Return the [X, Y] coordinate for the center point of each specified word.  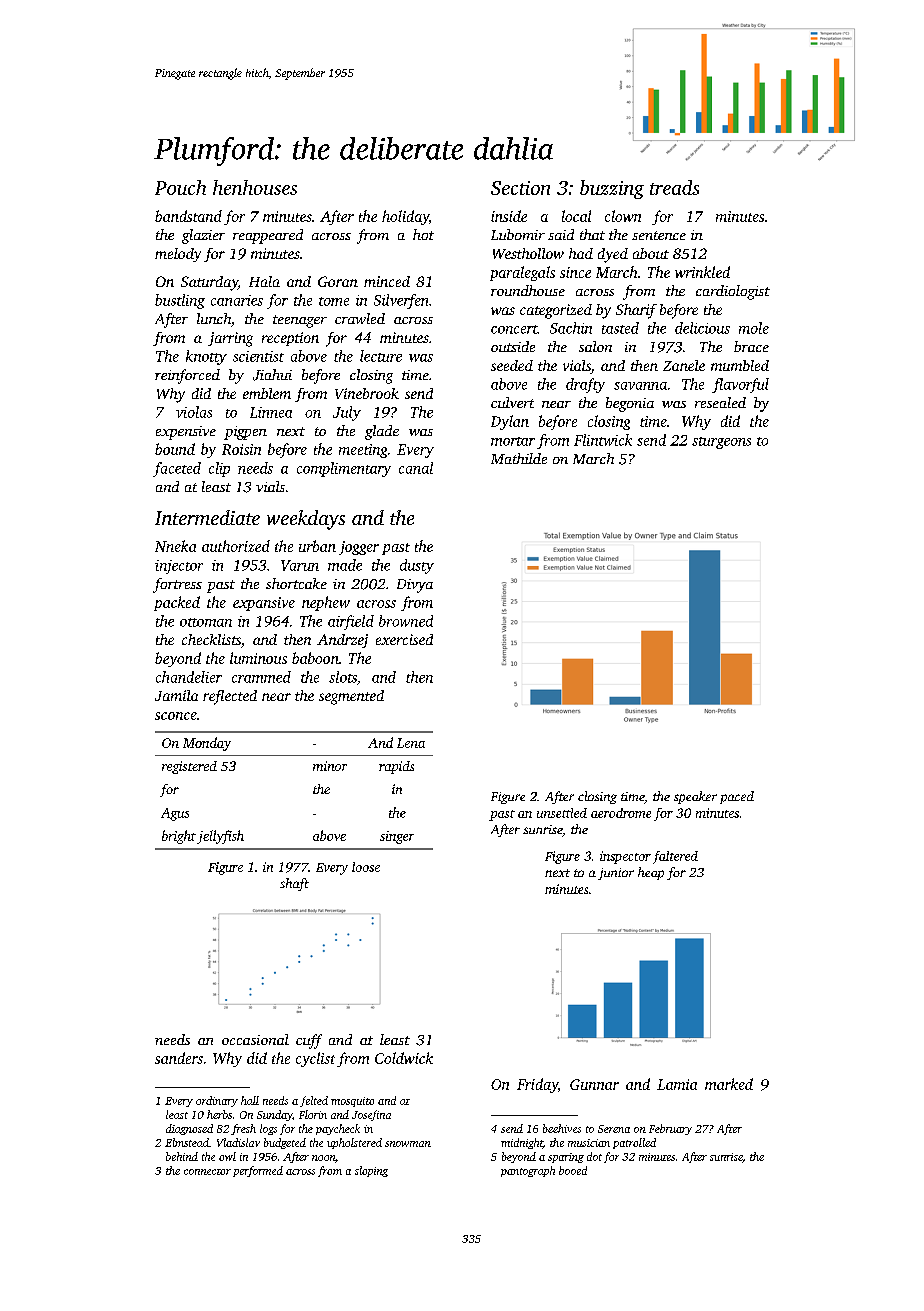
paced [737, 797]
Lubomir [518, 234]
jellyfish [220, 837]
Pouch [180, 187]
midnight [522, 1143]
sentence [659, 235]
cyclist [315, 1059]
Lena [411, 743]
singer [397, 837]
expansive [264, 604]
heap [651, 873]
